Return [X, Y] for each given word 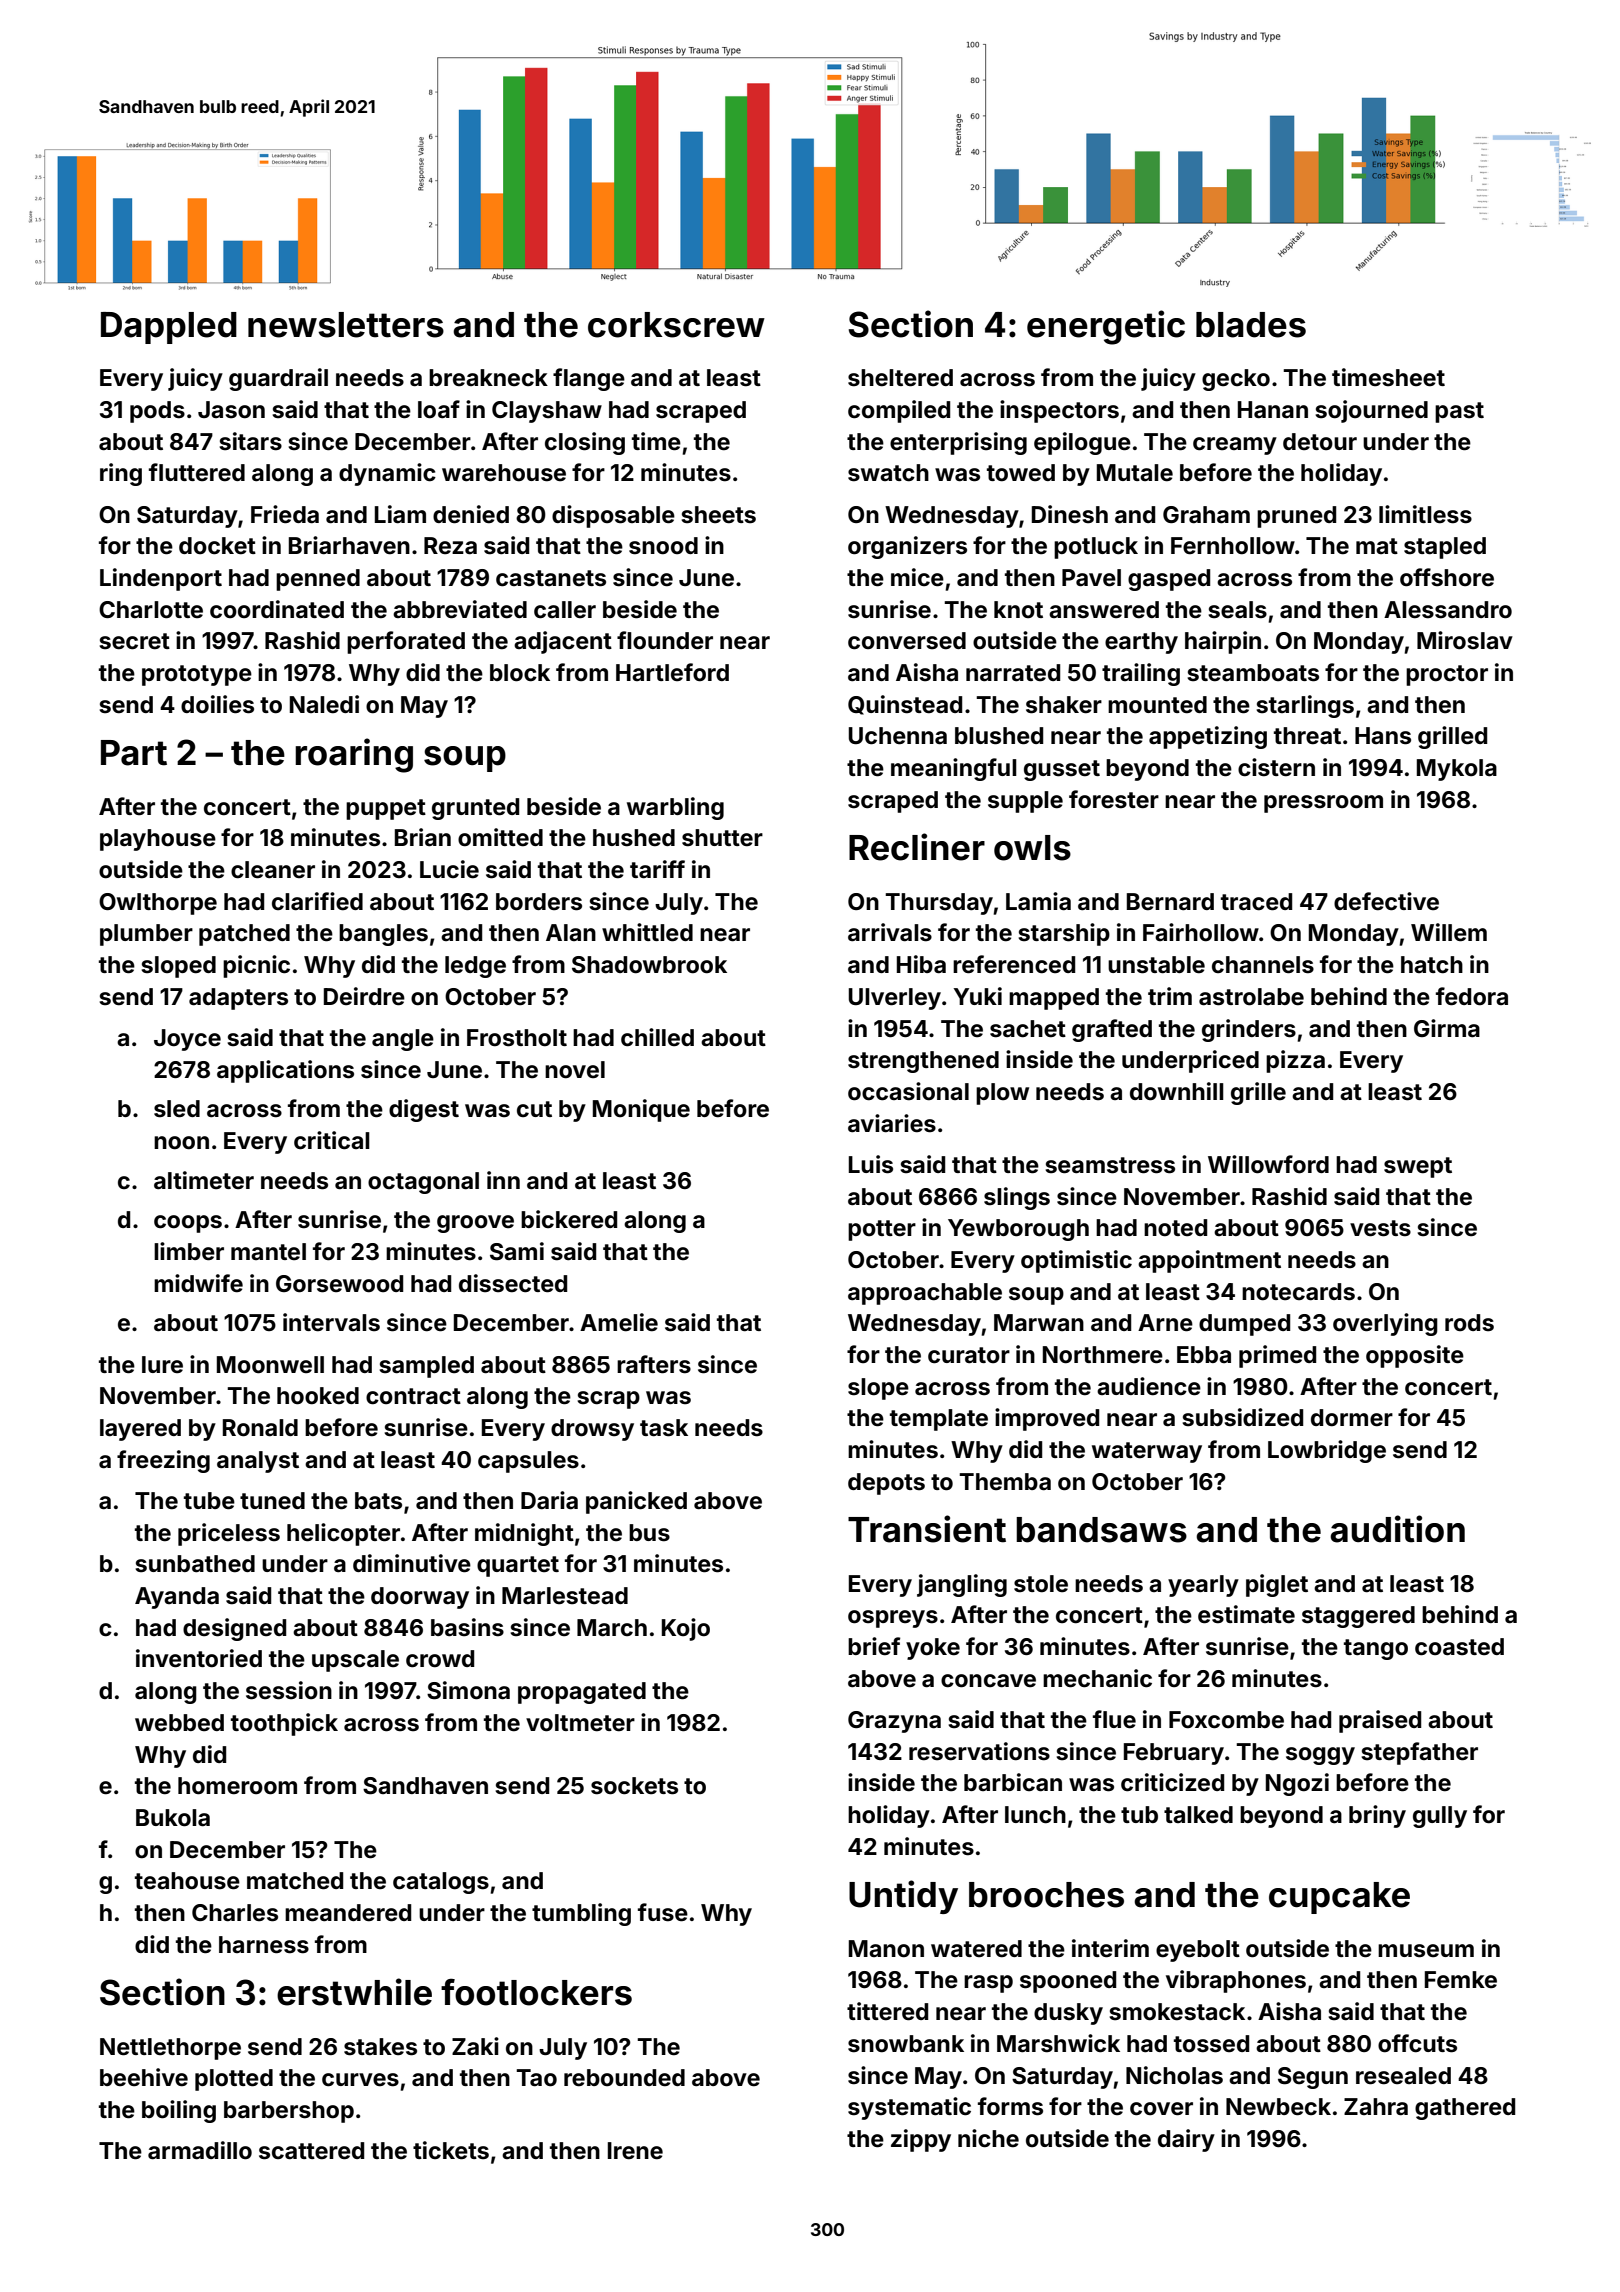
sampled [426, 1367]
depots [886, 1484]
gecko [1236, 380]
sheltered [900, 378]
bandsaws [1101, 1530]
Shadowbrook [649, 965]
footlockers [536, 1992]
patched [244, 935]
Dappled [169, 328]
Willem [1449, 932]
